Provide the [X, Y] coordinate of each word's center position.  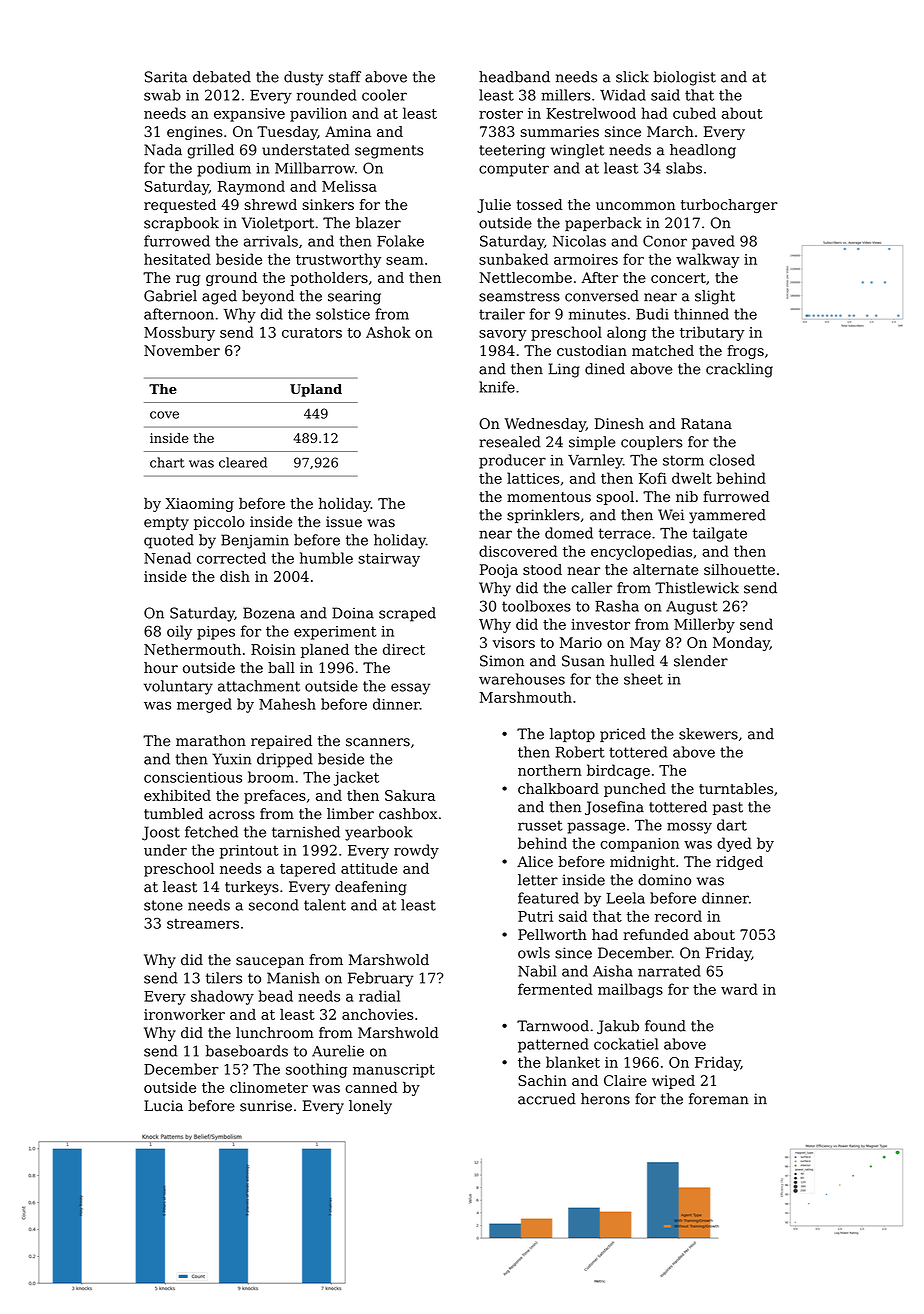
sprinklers [543, 516]
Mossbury [179, 333]
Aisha [613, 971]
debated [222, 77]
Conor [665, 241]
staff [344, 77]
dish [235, 576]
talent [325, 905]
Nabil [537, 971]
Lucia [163, 1106]
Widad [623, 95]
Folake [400, 241]
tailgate [720, 534]
